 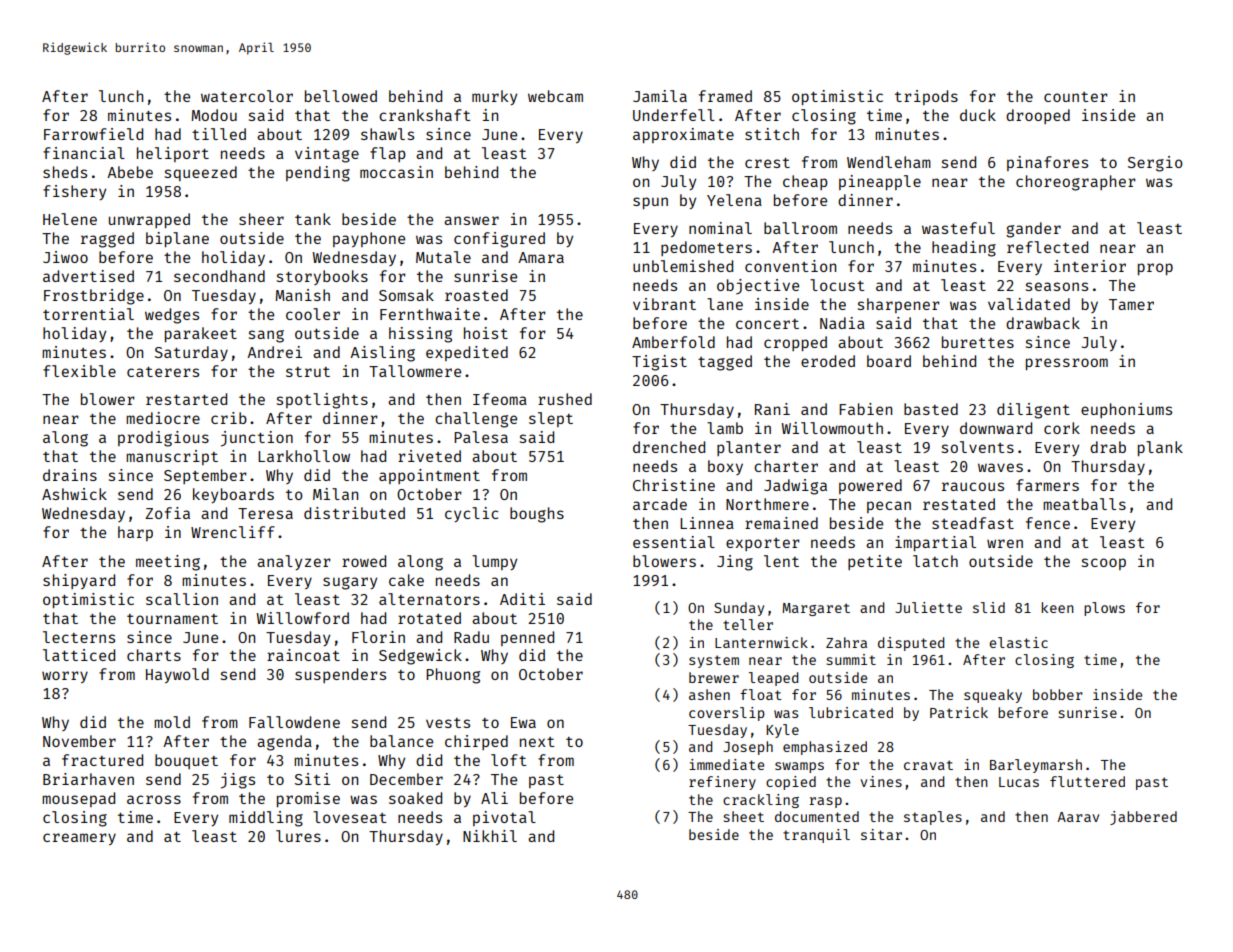 What do you see at coordinates (650, 203) in the page?
I see `spun` at bounding box center [650, 203].
